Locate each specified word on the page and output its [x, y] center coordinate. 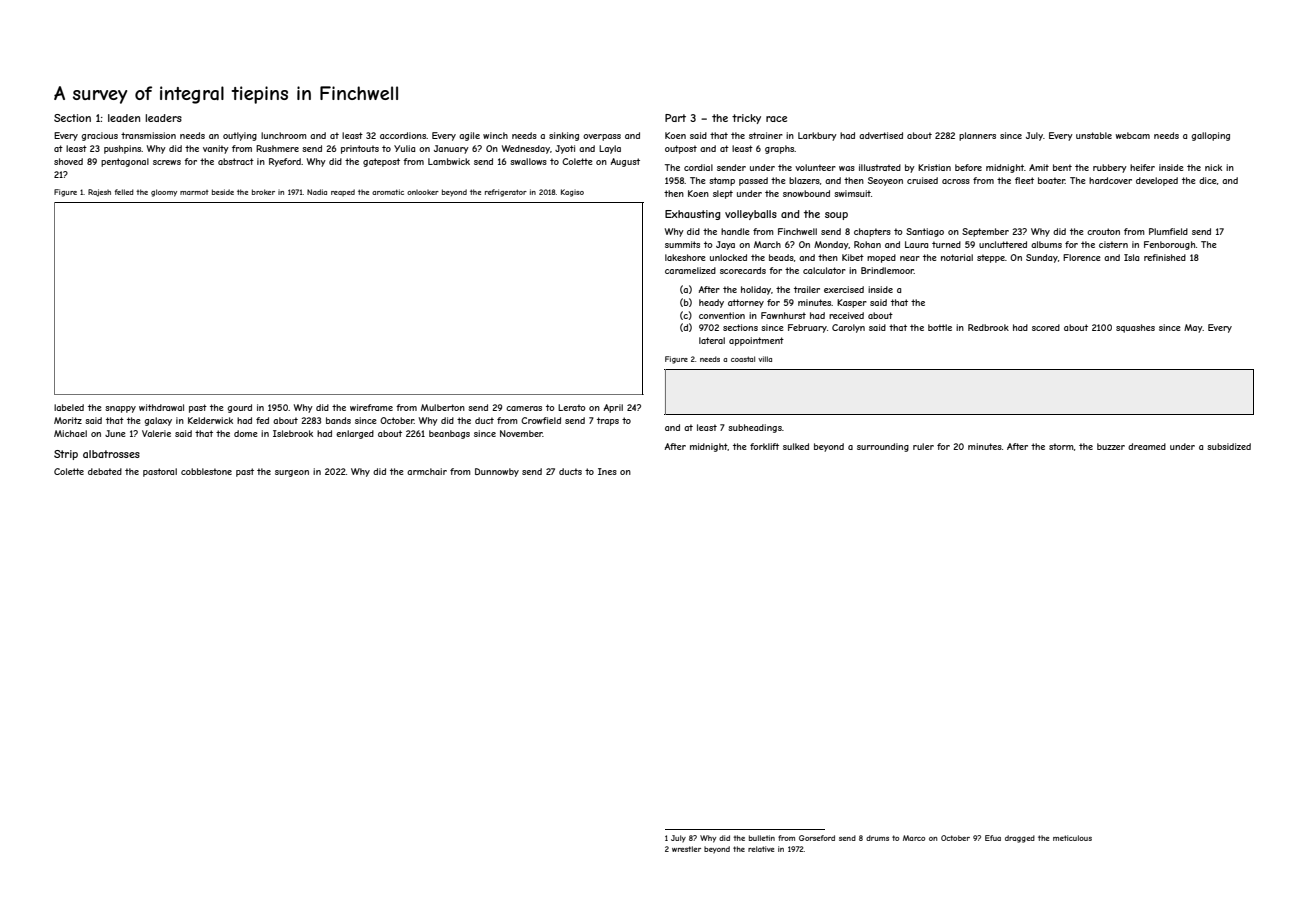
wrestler [686, 849]
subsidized [1229, 446]
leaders [163, 118]
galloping [1210, 136]
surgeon [292, 473]
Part [675, 118]
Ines [607, 471]
